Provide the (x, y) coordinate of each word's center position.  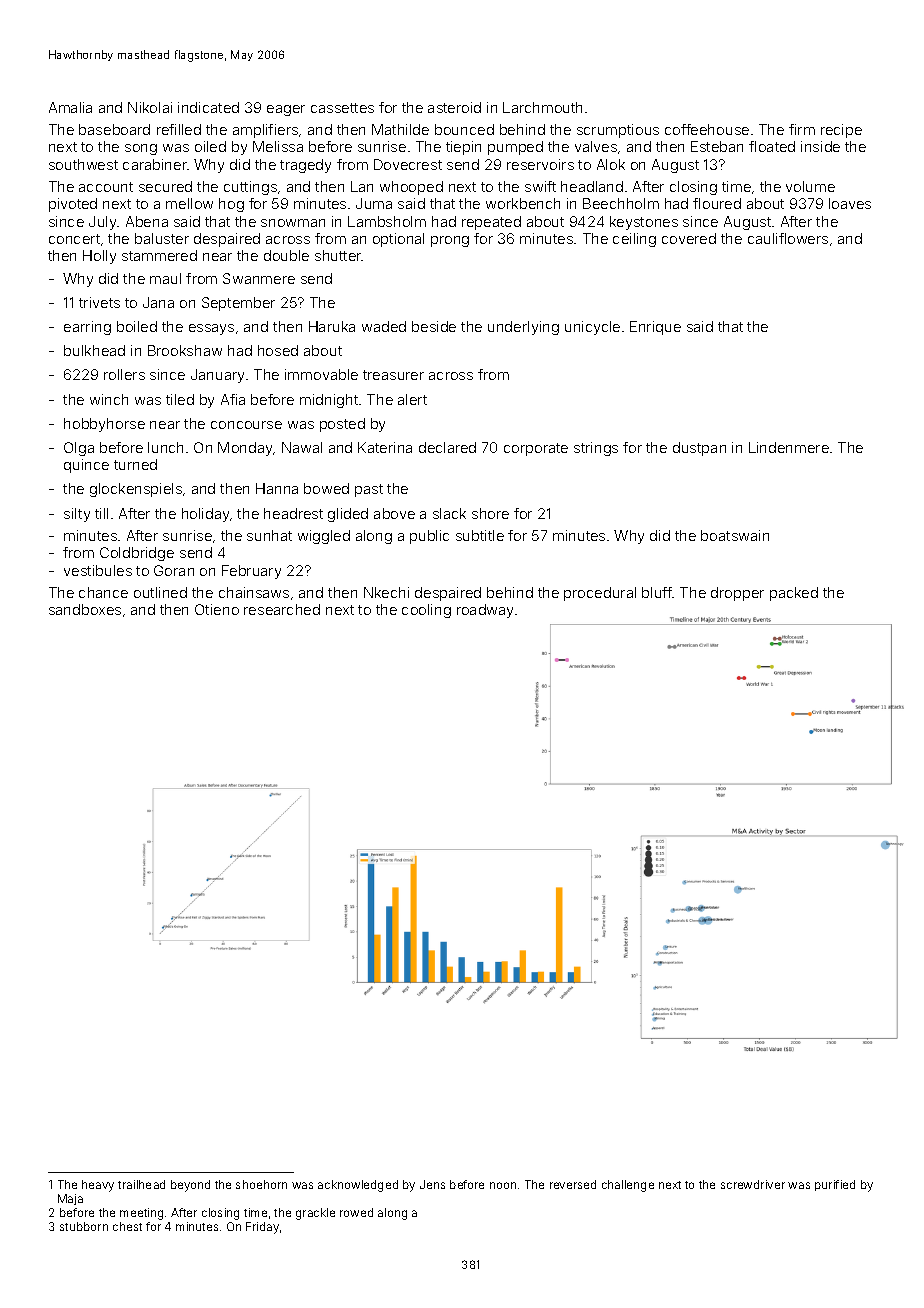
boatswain (735, 535)
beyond (190, 1186)
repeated (491, 223)
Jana (158, 302)
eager (286, 110)
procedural (600, 594)
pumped (515, 148)
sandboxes (85, 609)
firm (802, 129)
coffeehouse (707, 129)
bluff (657, 592)
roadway (485, 611)
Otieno (217, 609)
